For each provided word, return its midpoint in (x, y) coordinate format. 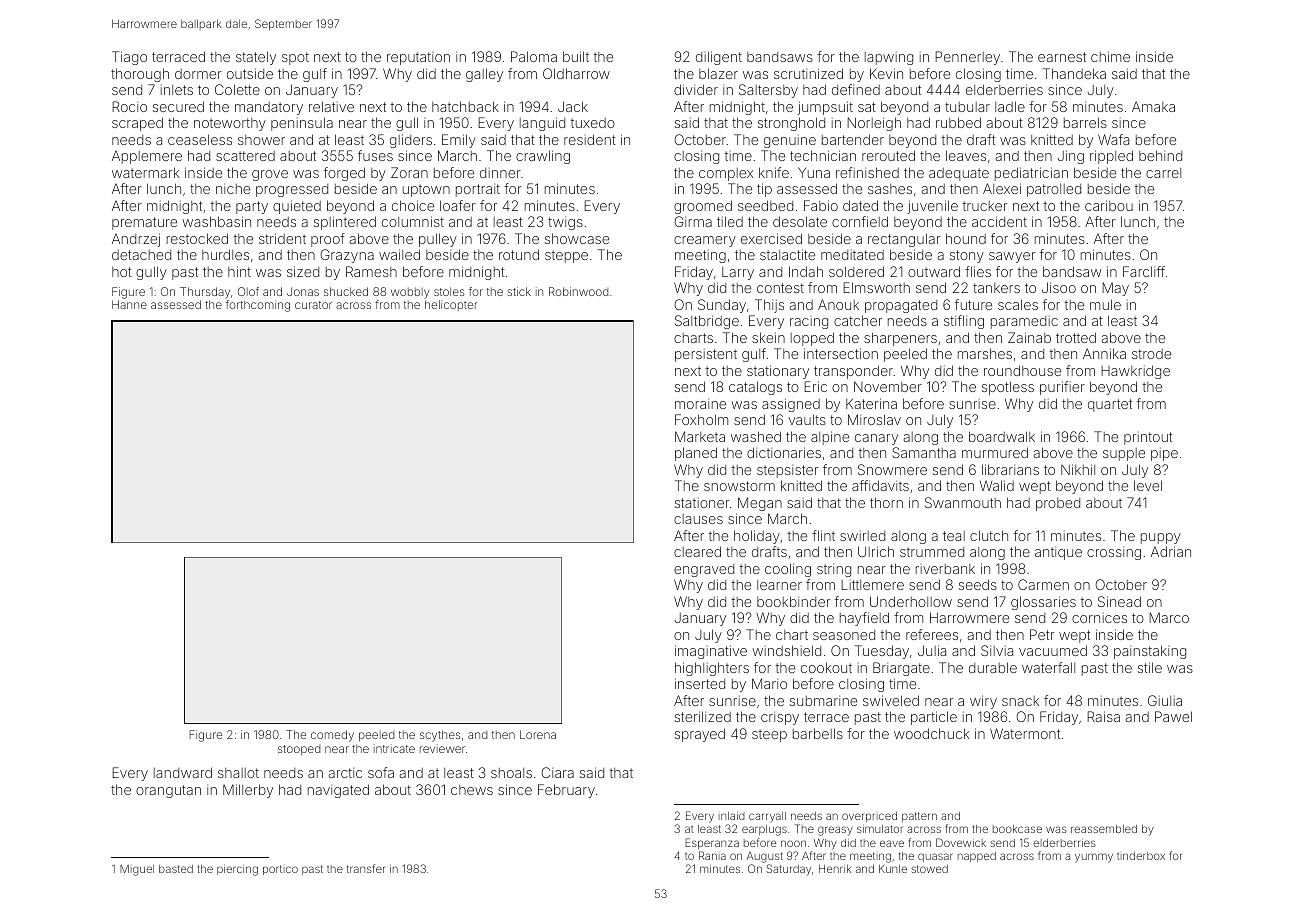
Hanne (129, 304)
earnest (1062, 57)
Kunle (893, 869)
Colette (237, 89)
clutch (989, 535)
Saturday (788, 869)
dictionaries (784, 452)
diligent (719, 58)
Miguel (137, 870)
